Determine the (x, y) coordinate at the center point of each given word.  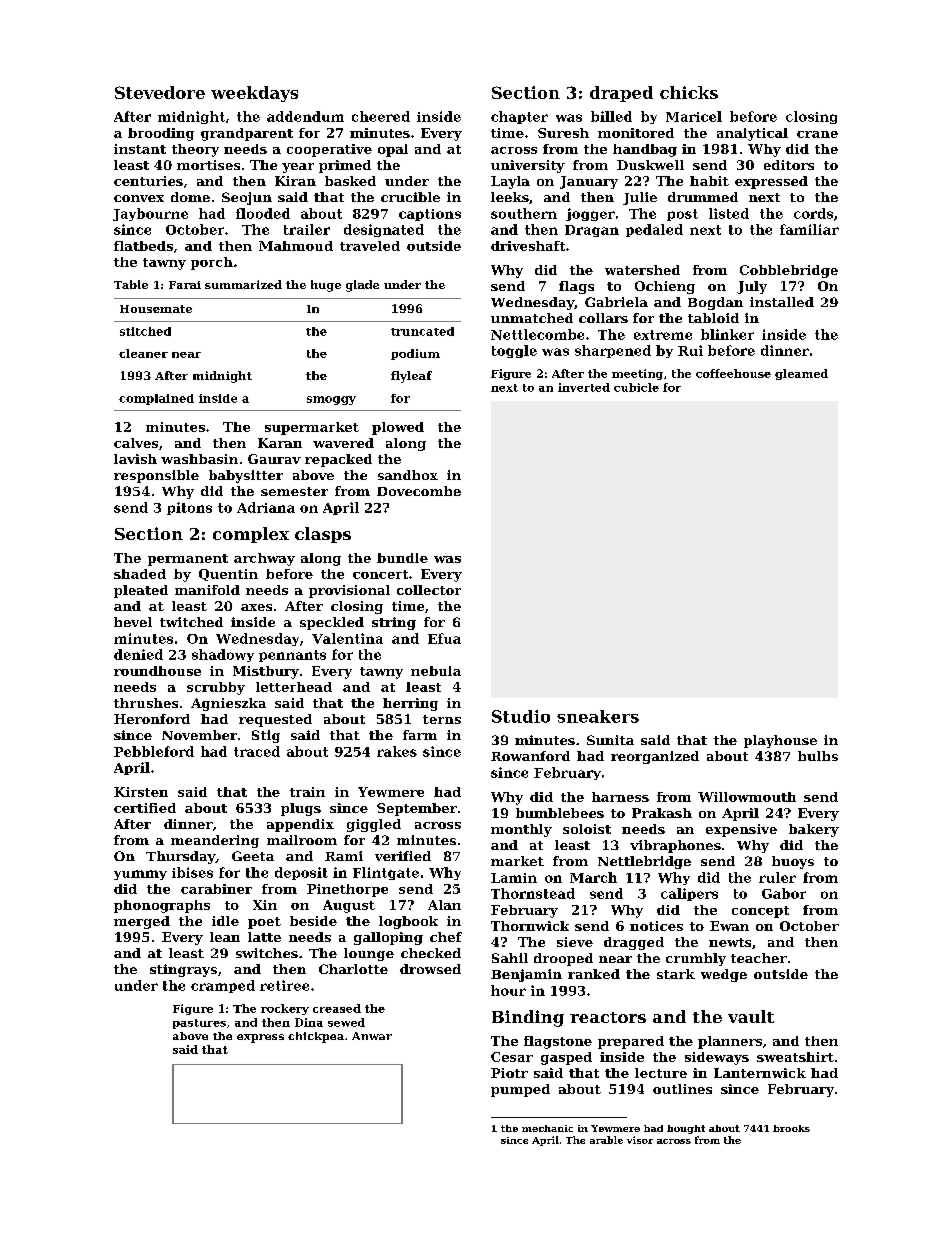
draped (621, 94)
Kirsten (141, 792)
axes (256, 607)
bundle (402, 558)
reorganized (655, 757)
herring (410, 704)
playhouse (780, 741)
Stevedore (160, 92)
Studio (521, 716)
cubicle (636, 387)
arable (606, 1140)
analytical (752, 134)
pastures (199, 1024)
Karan (280, 443)
